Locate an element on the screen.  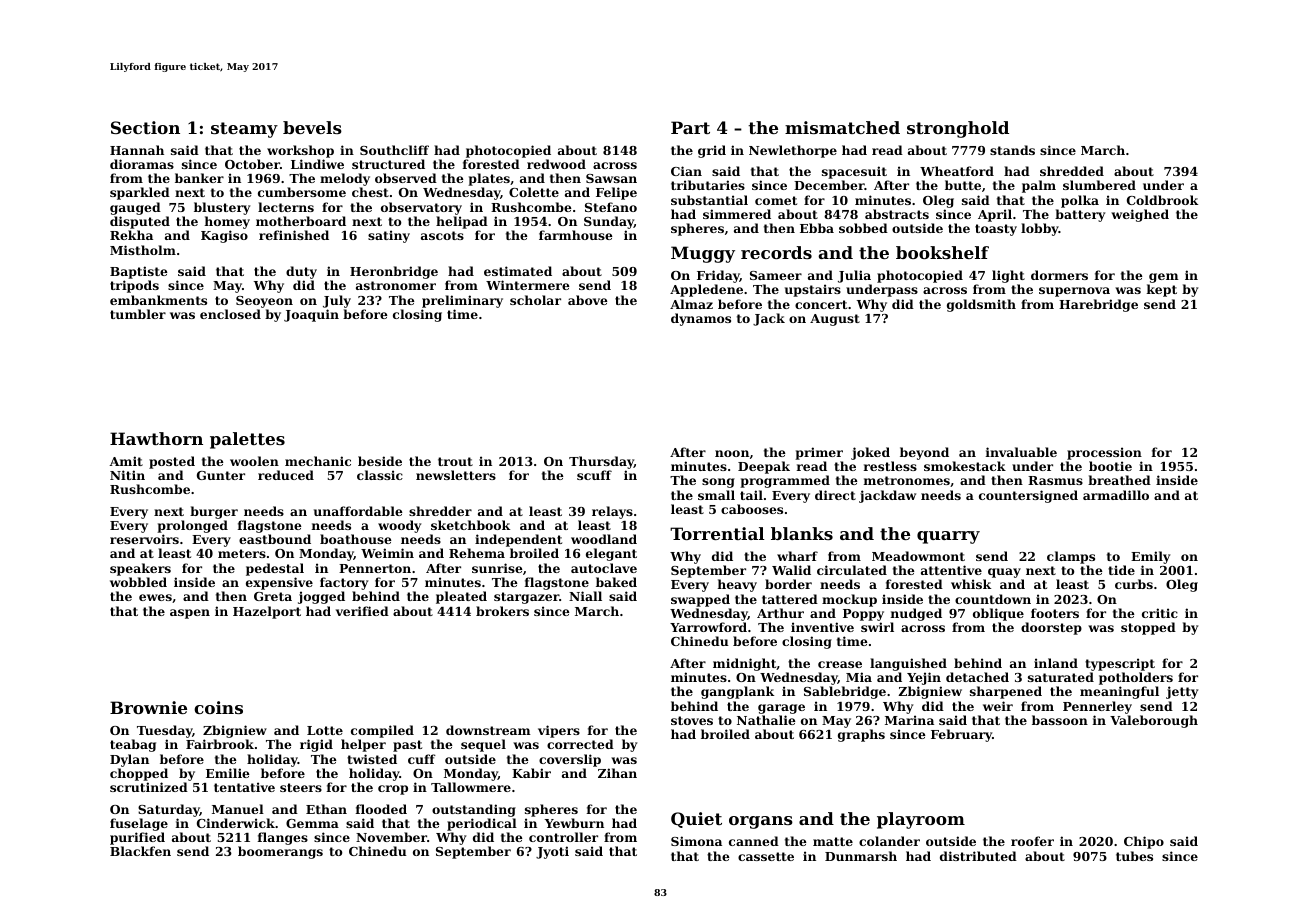
invaluable is located at coordinates (1021, 452).
